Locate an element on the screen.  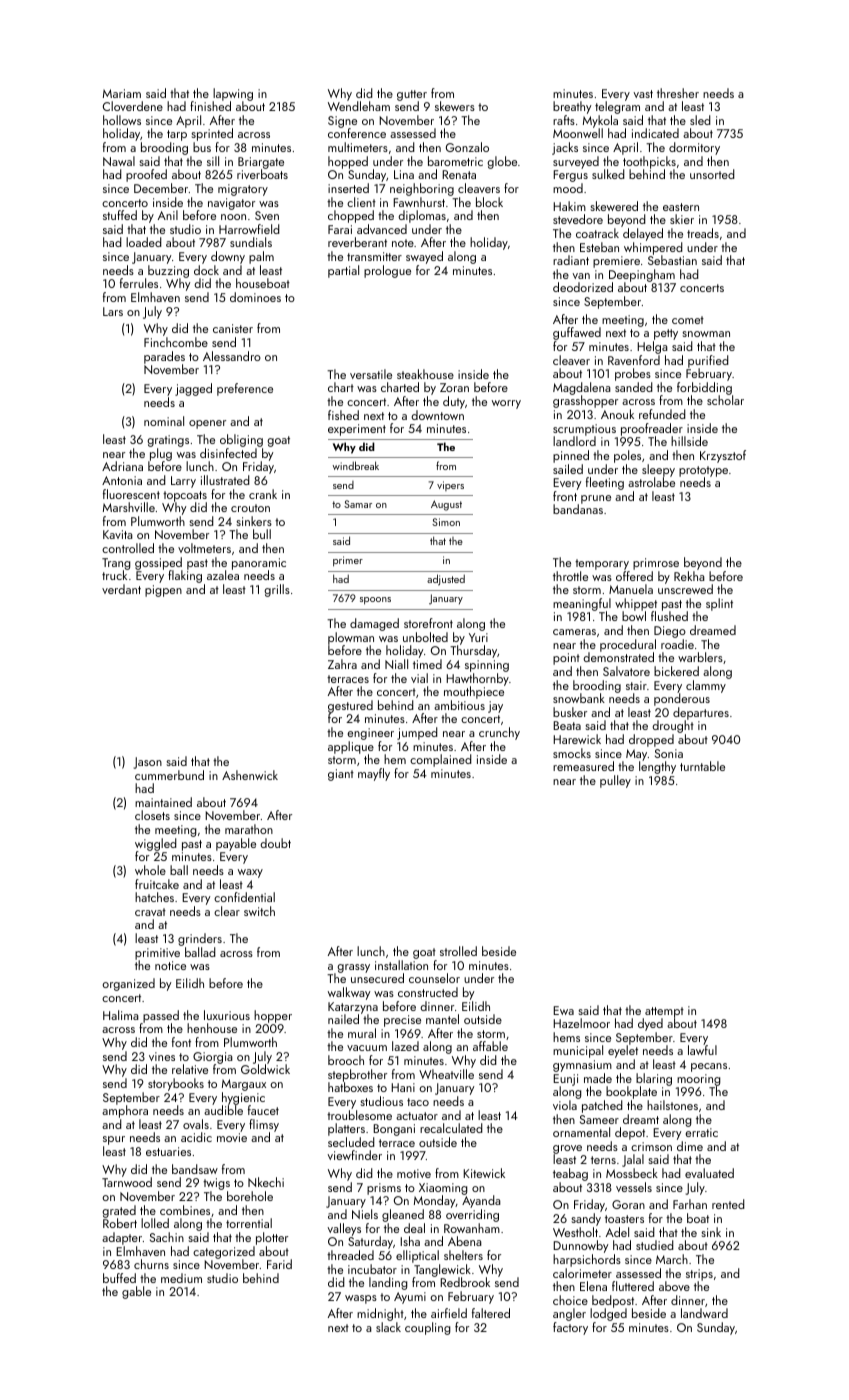
slack is located at coordinates (388, 1327).
